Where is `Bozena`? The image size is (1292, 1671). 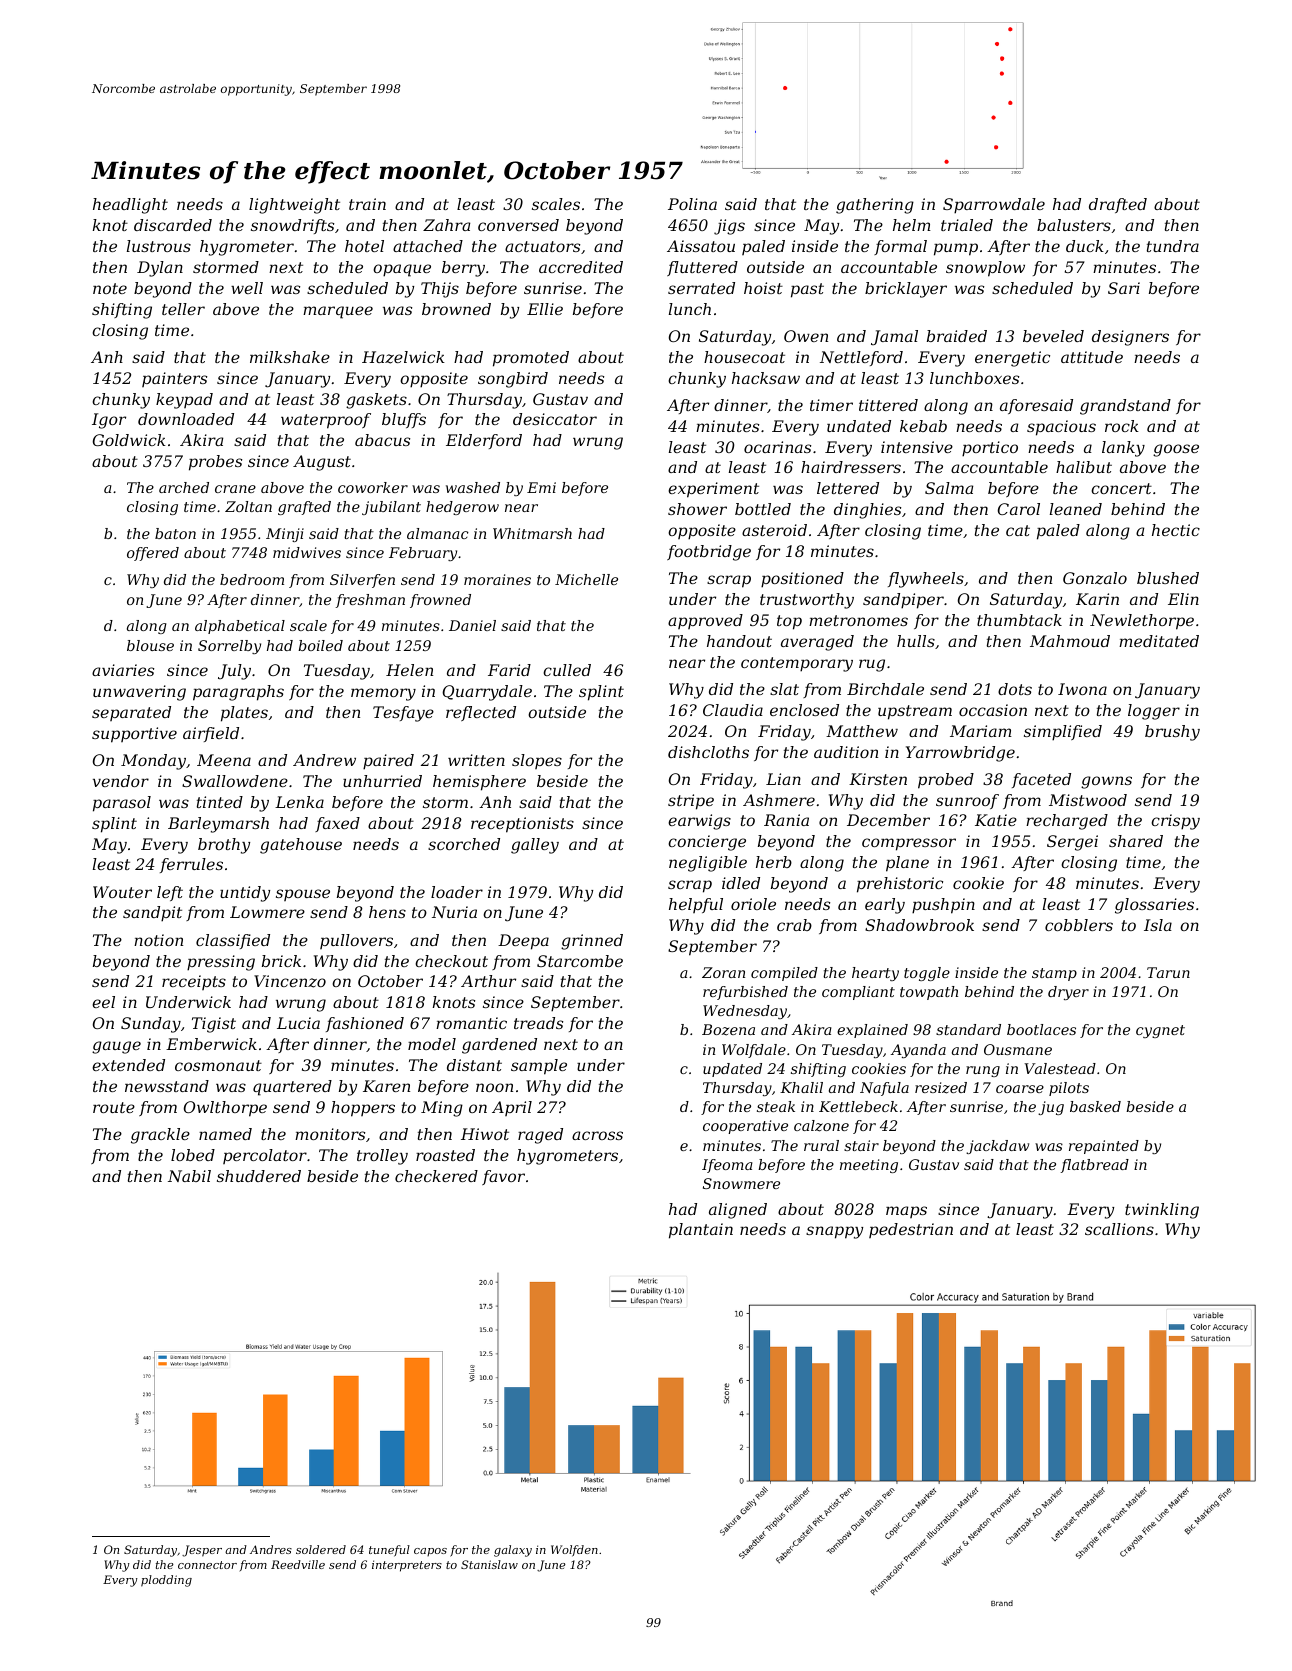 Bozena is located at coordinates (728, 1030).
